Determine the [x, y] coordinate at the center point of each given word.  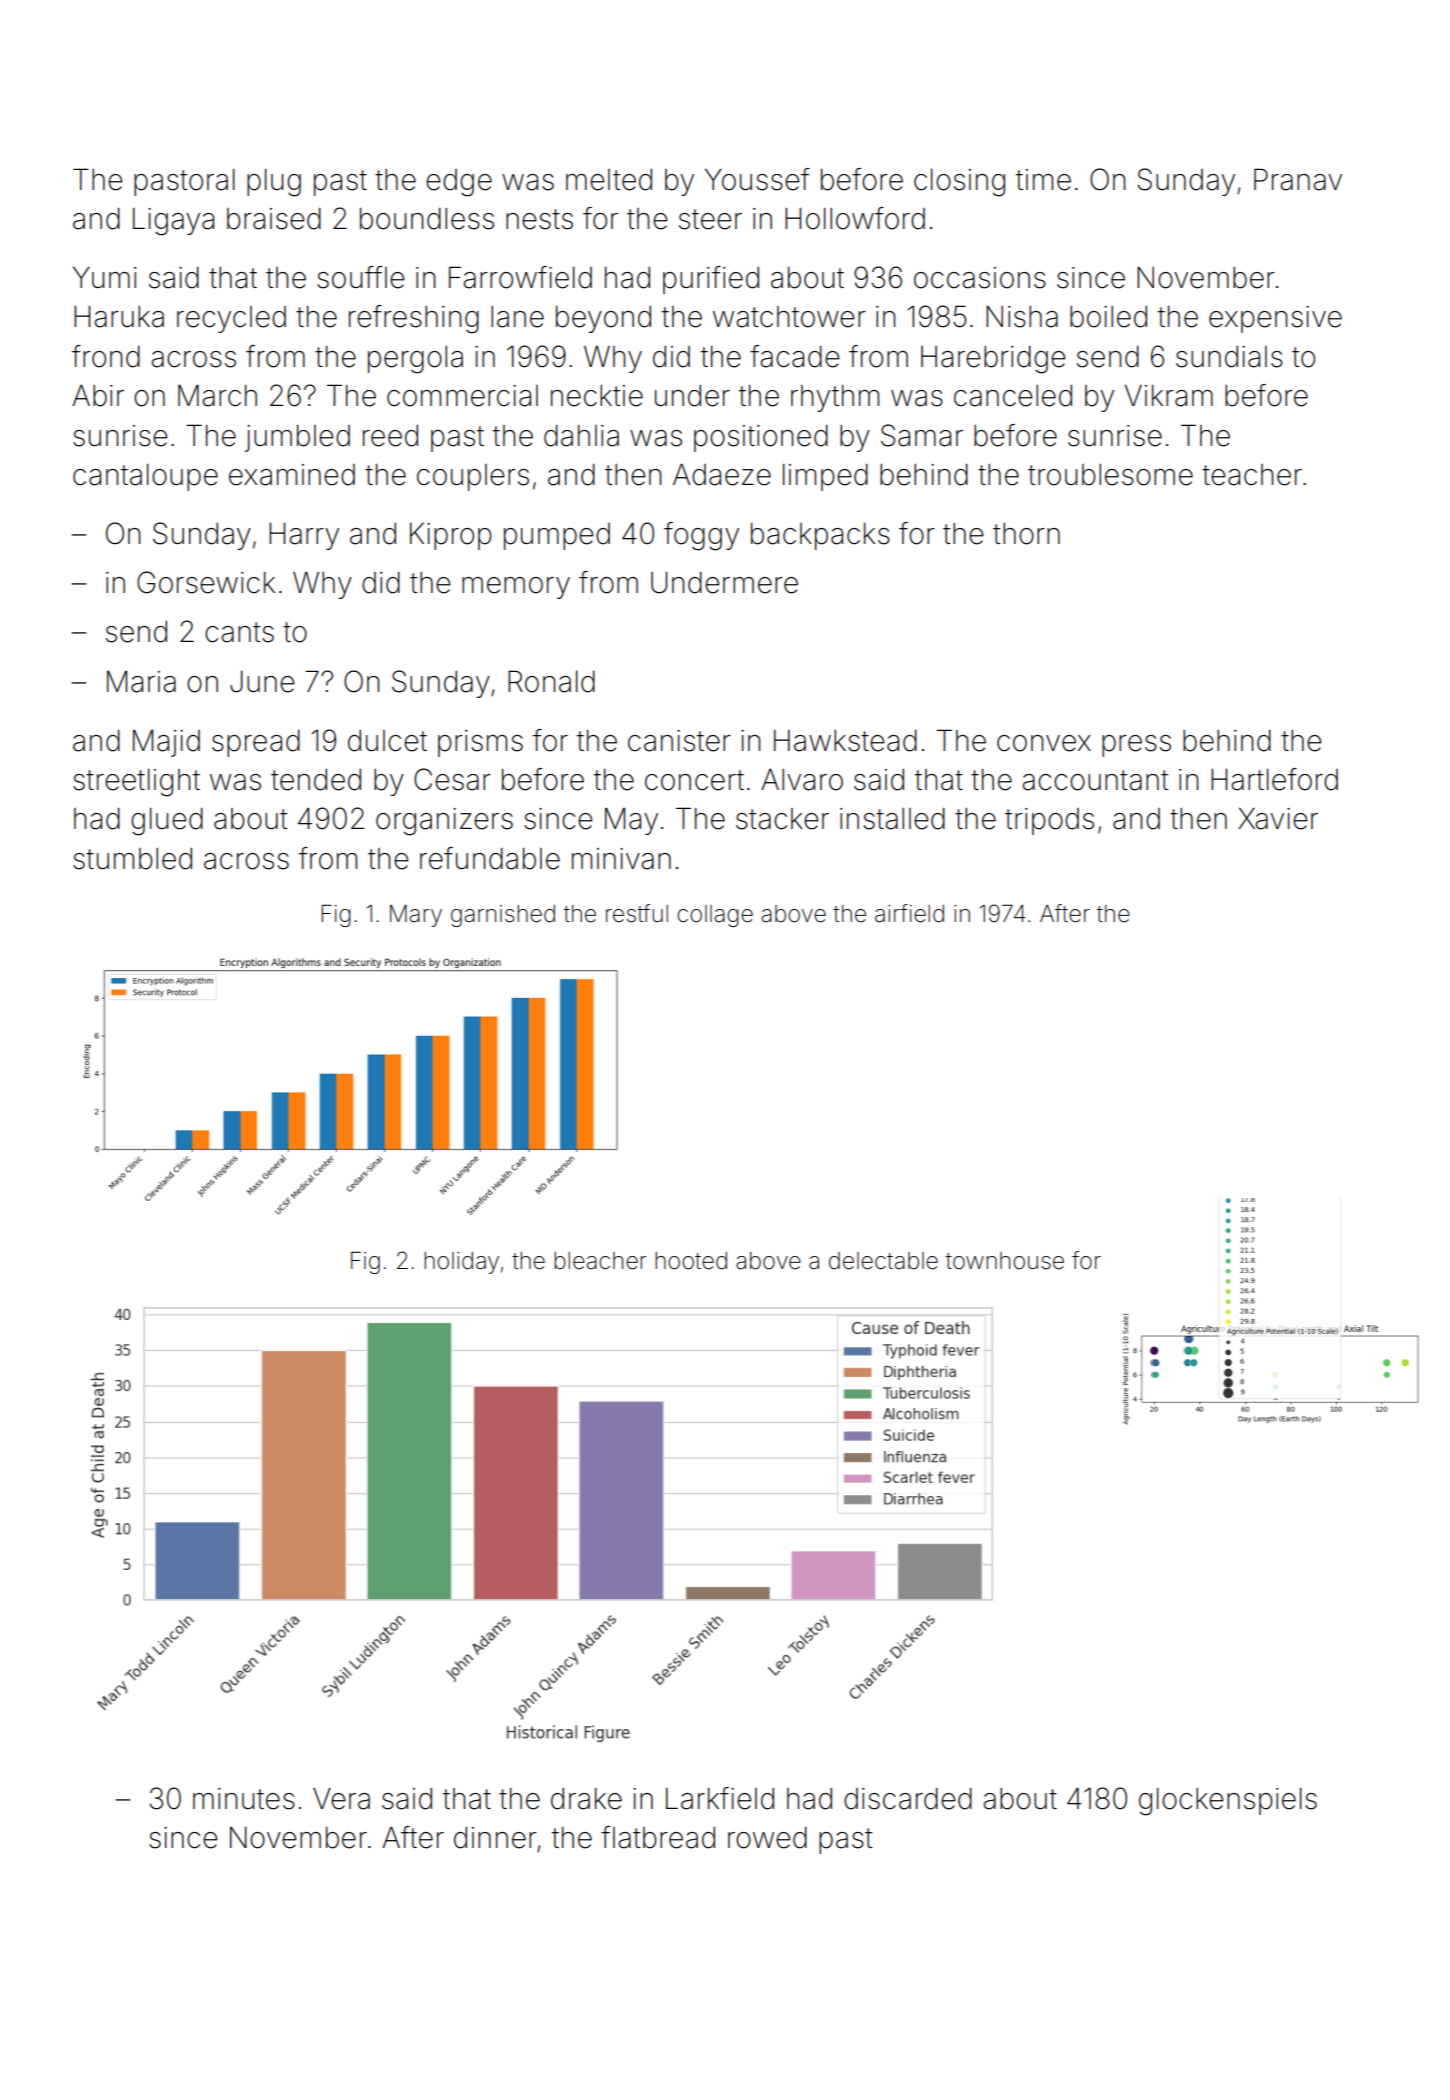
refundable [490, 858]
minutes [244, 1799]
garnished [503, 916]
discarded [908, 1799]
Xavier [1278, 819]
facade [794, 356]
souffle [360, 277]
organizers [444, 822]
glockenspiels [1228, 1802]
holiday [461, 1263]
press [1136, 746]
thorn [1026, 534]
